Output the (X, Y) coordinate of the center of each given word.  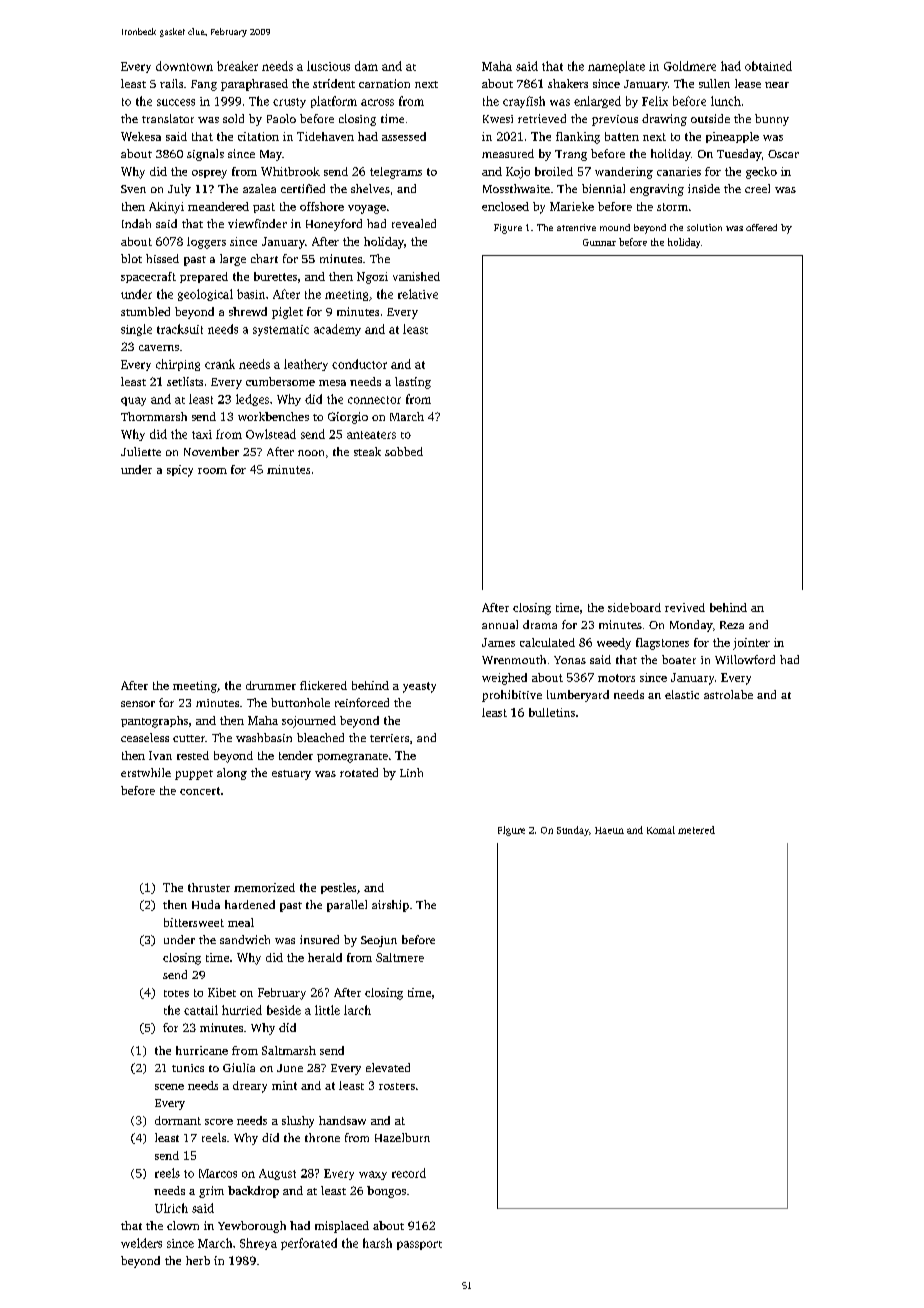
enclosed (505, 206)
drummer (271, 685)
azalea (259, 188)
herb (198, 1260)
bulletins (552, 712)
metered (696, 830)
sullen (714, 83)
